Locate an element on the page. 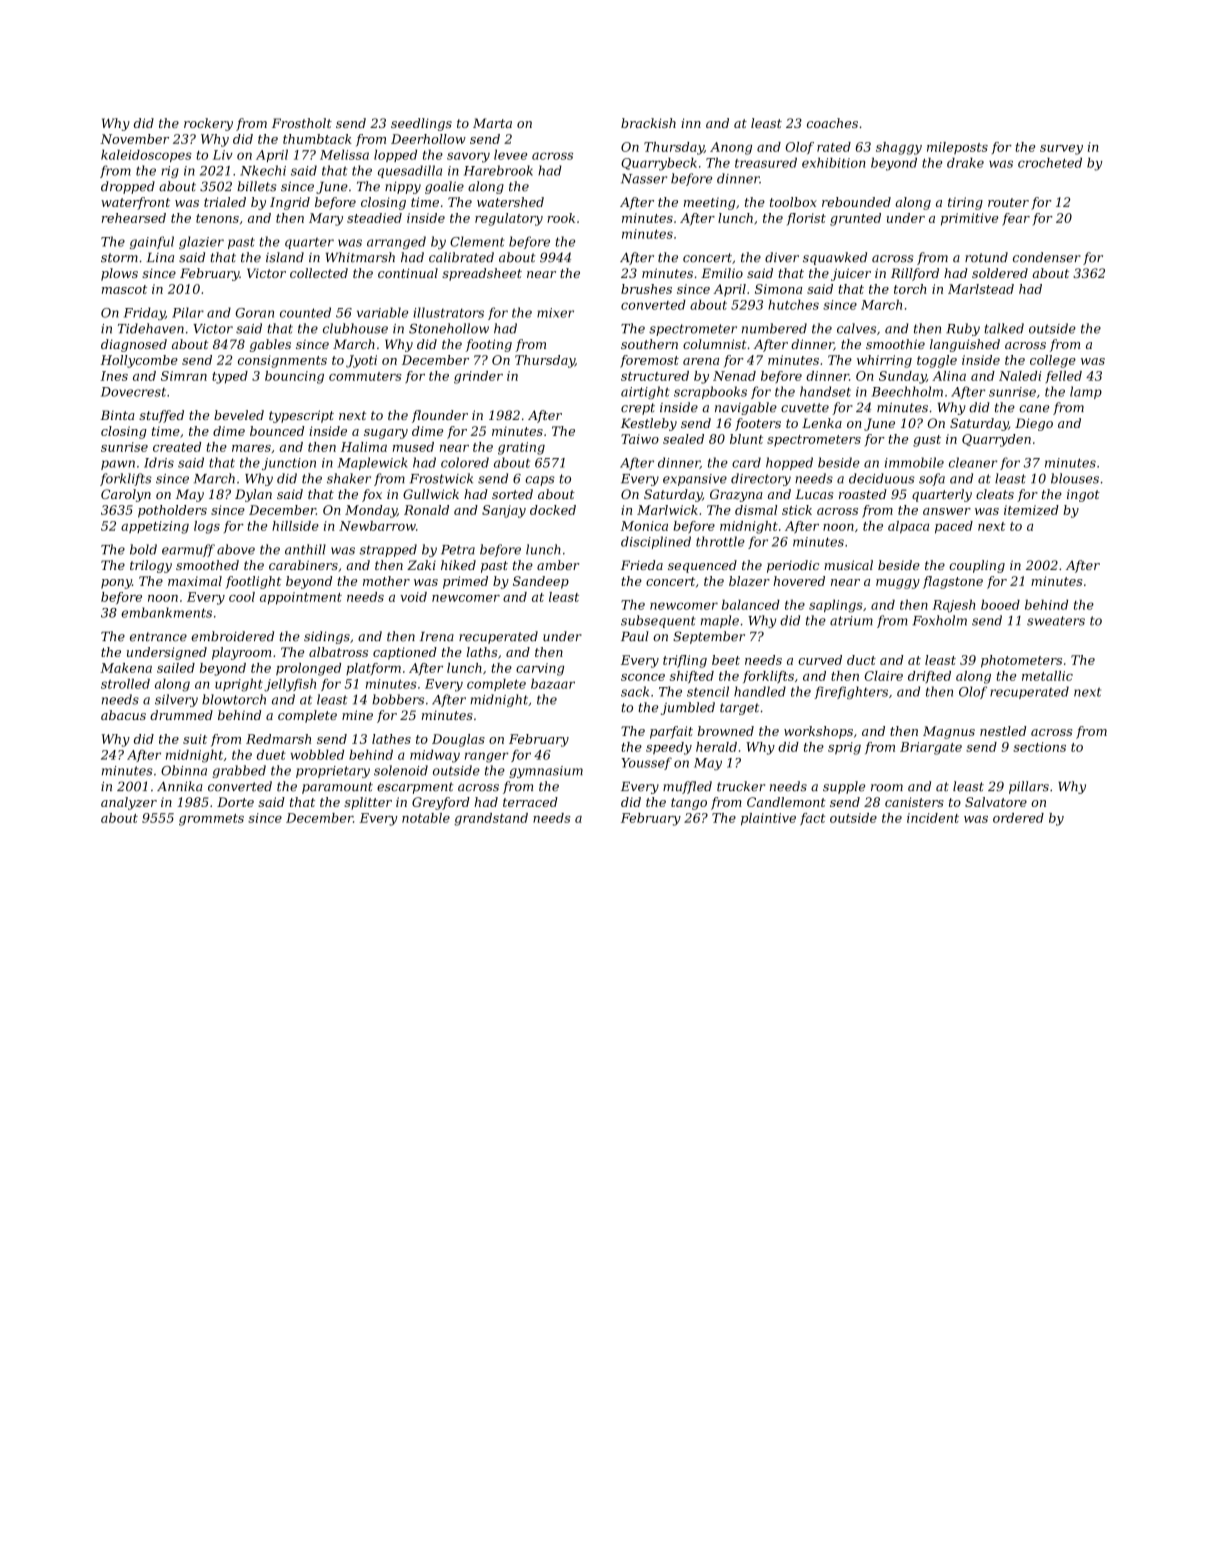 Image resolution: width=1209 pixels, height=1564 pixels. airtight is located at coordinates (645, 392).
